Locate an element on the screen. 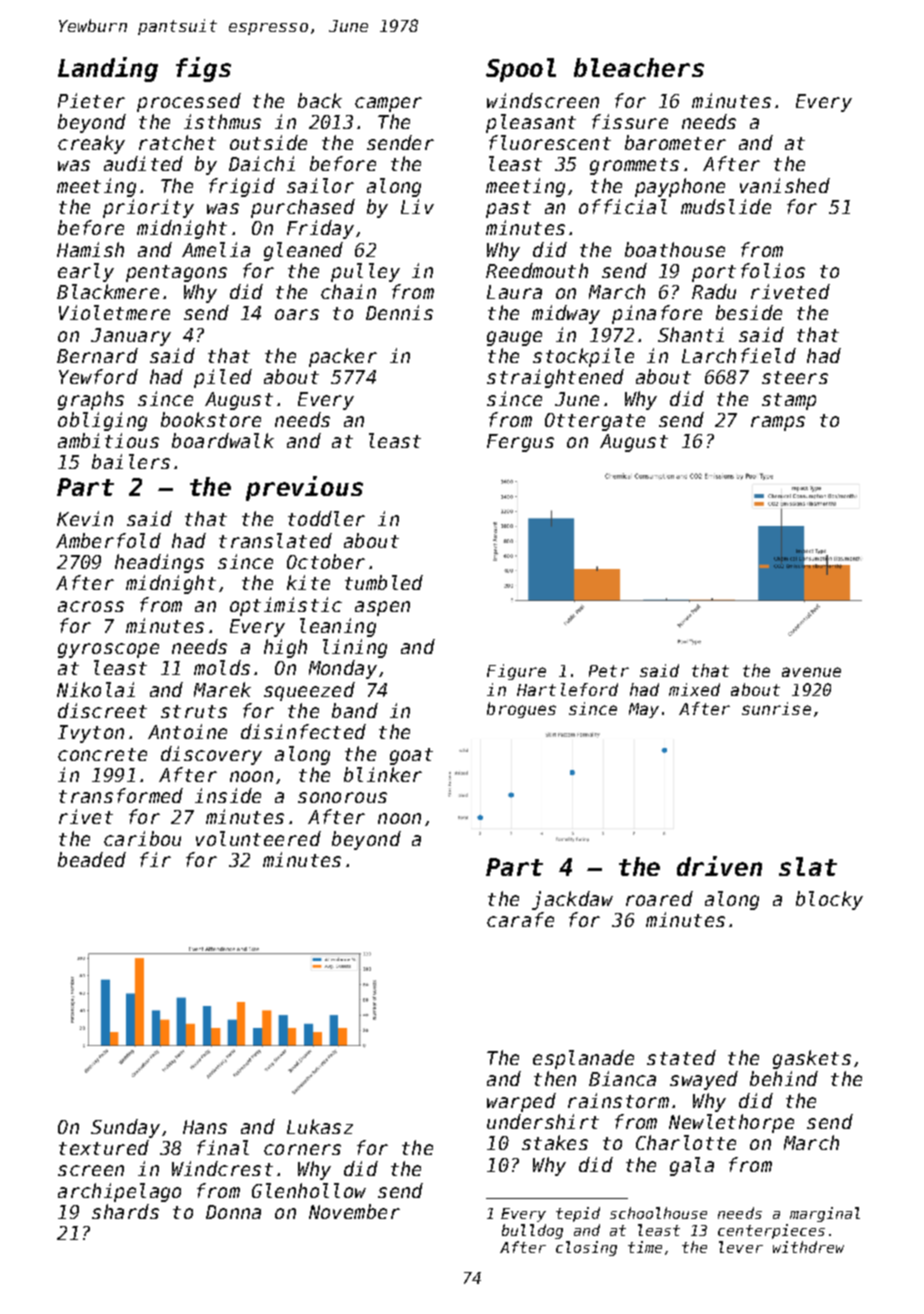 The image size is (924, 1314). marginal is located at coordinates (825, 1214).
